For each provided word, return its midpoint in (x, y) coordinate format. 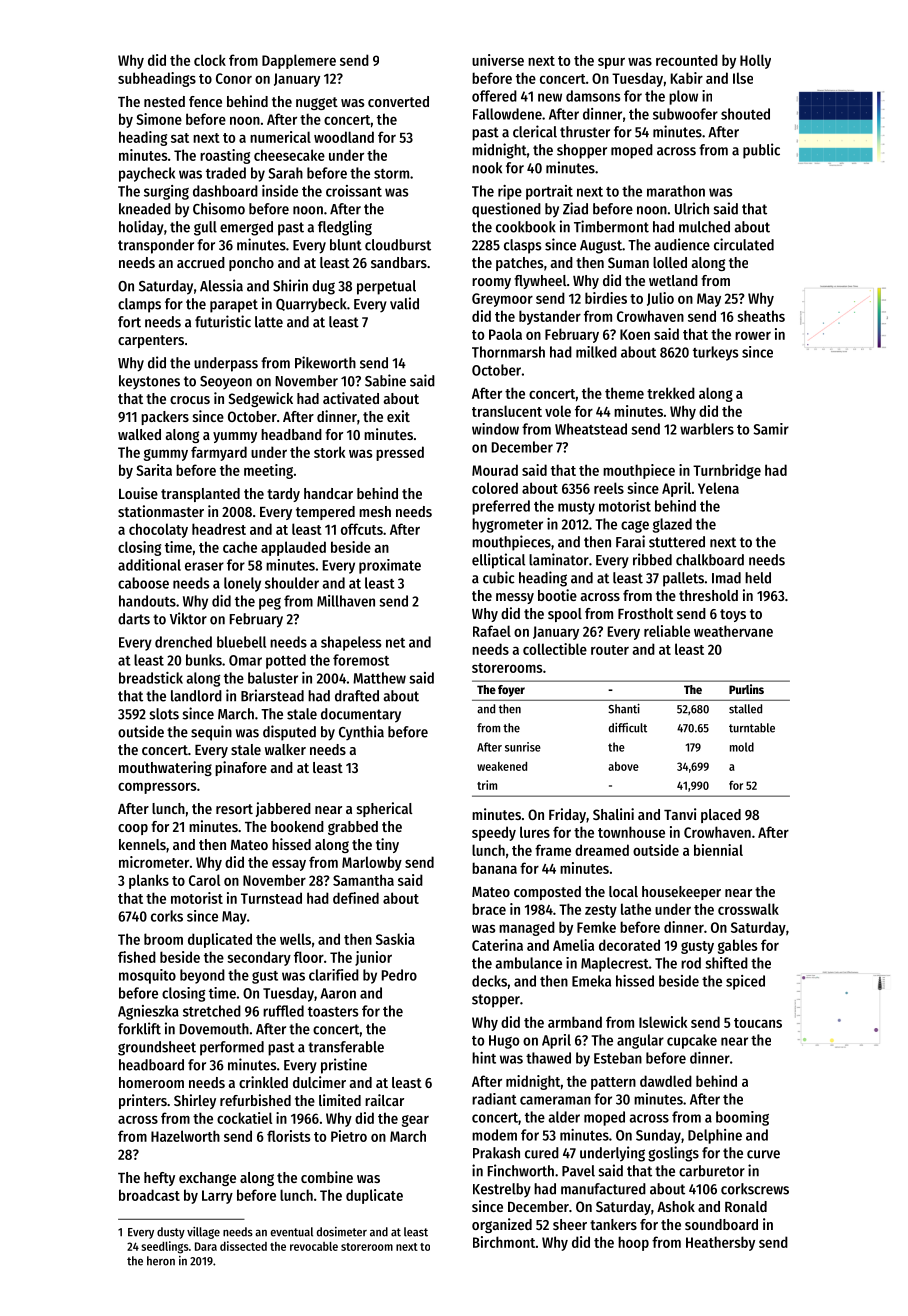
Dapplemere (299, 61)
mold (742, 747)
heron (161, 1261)
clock (210, 60)
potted (286, 661)
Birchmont (504, 1242)
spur (611, 63)
